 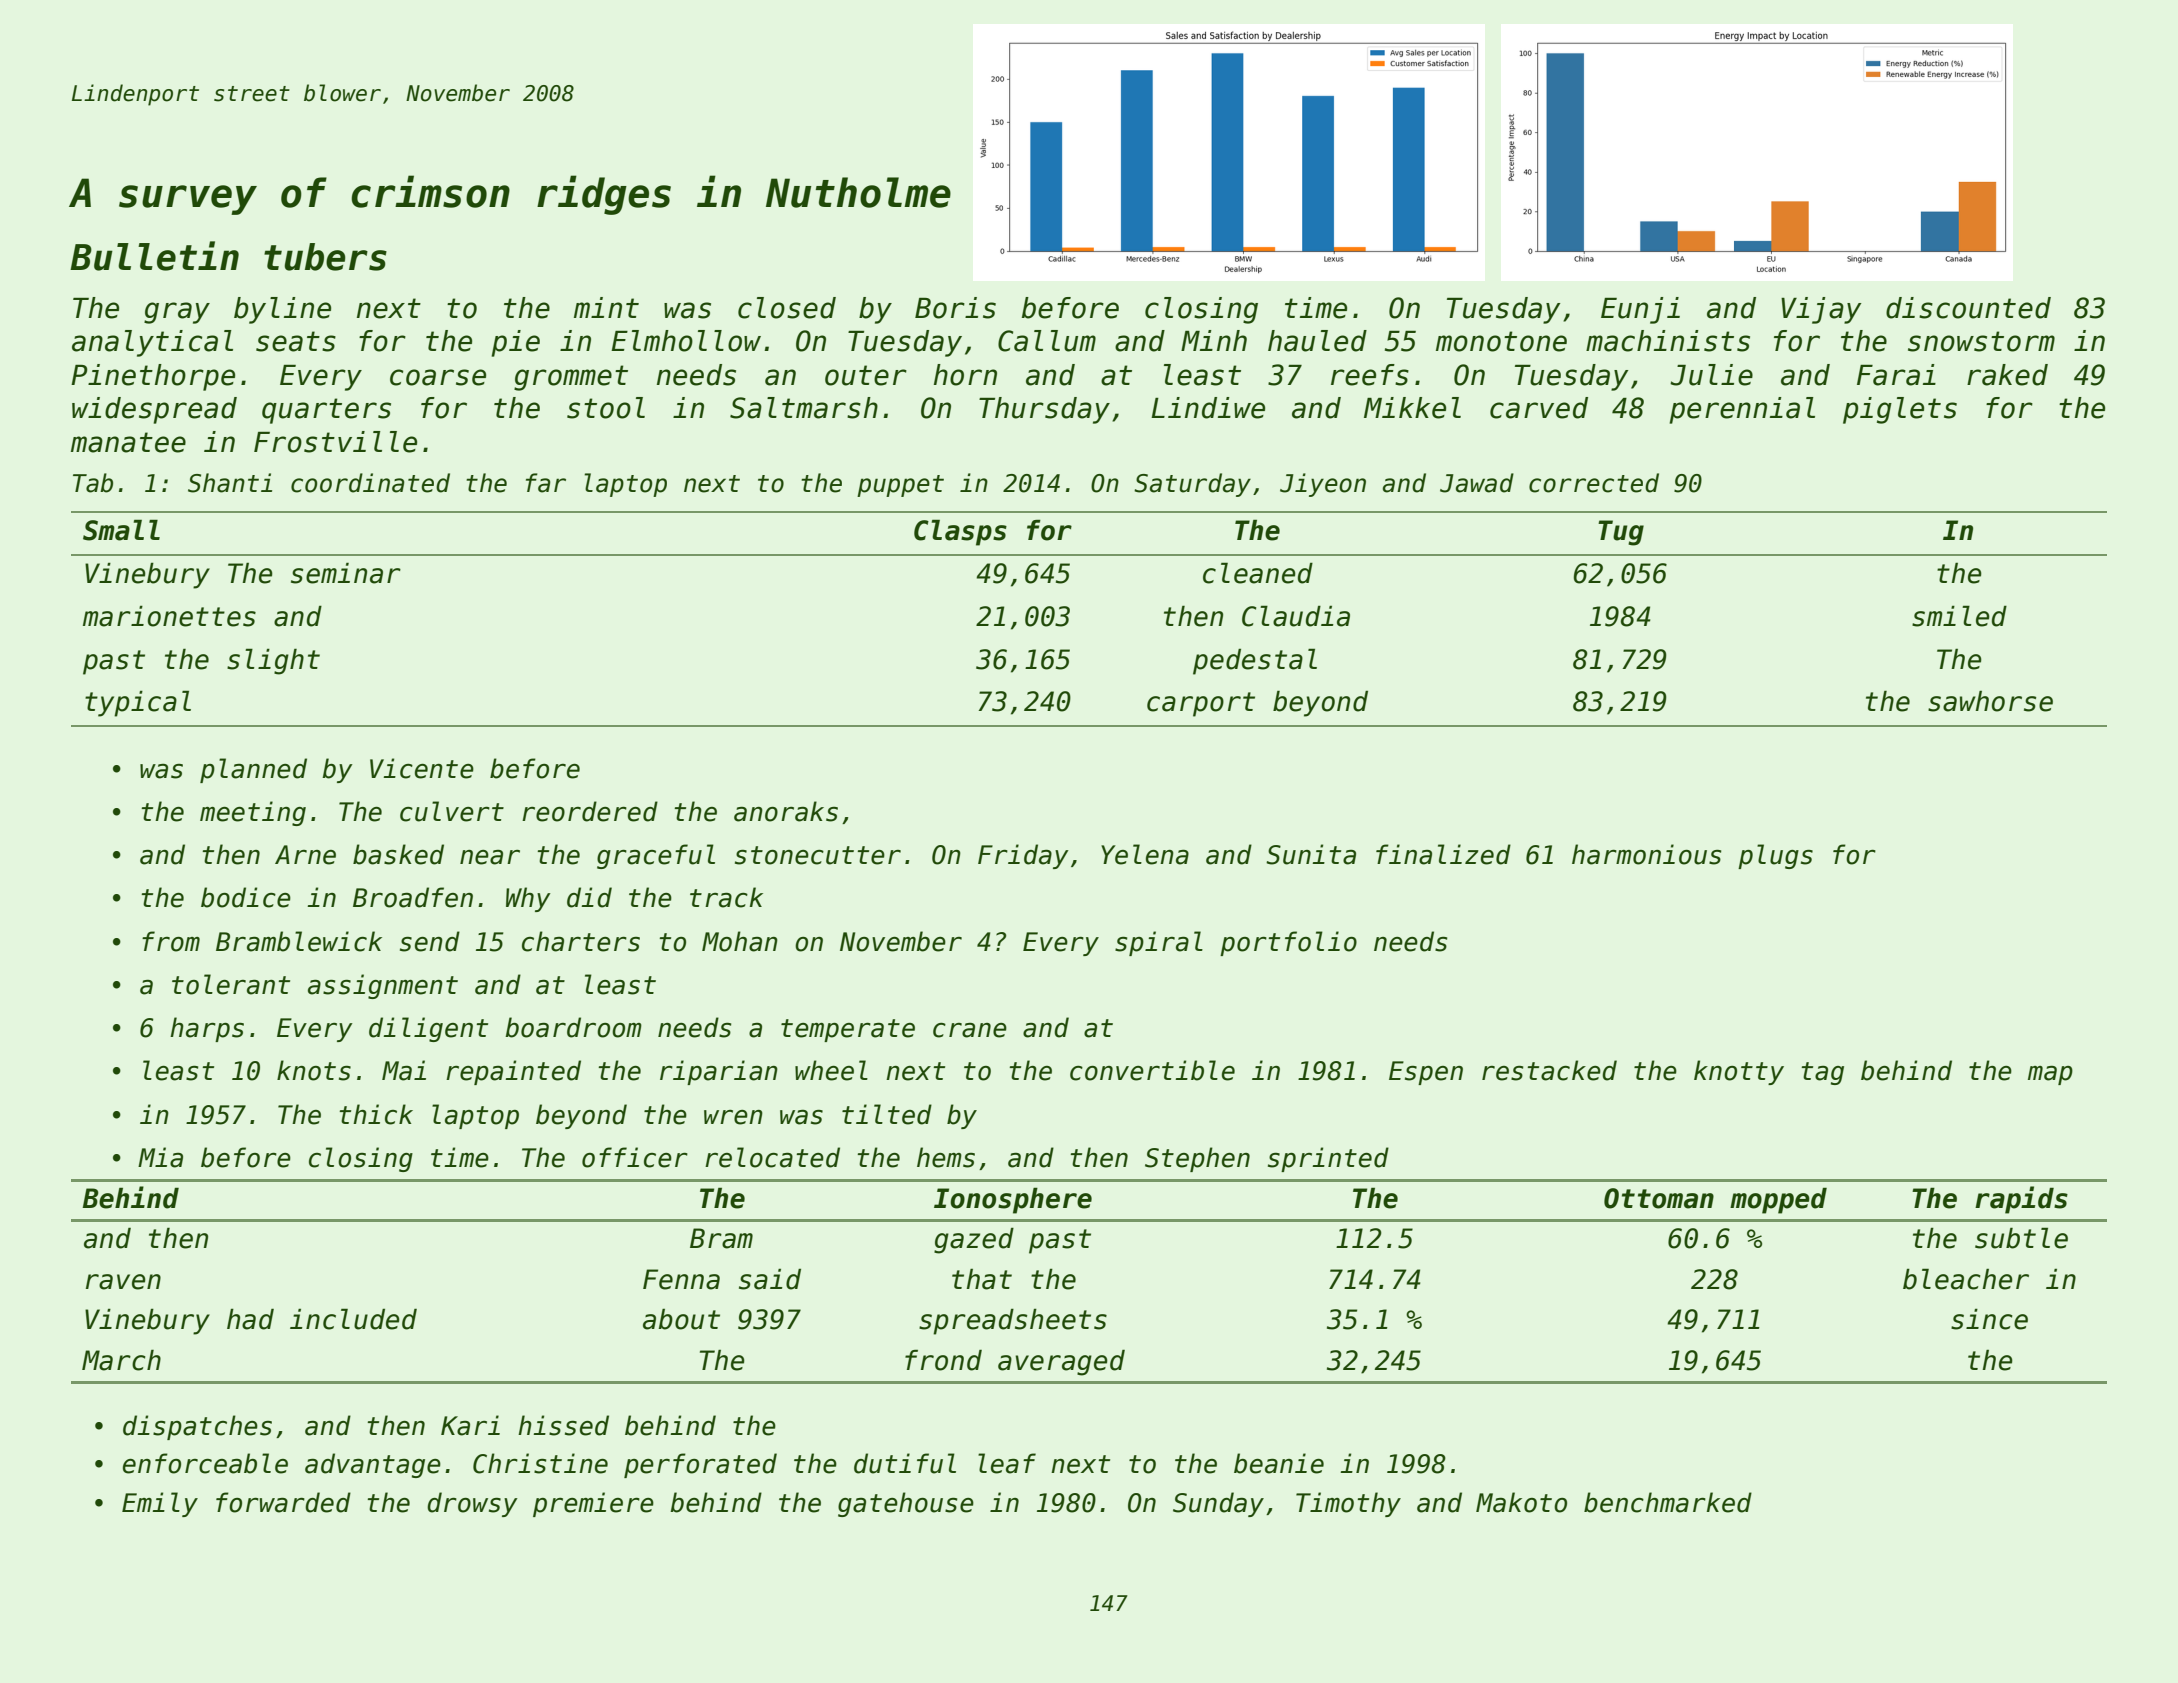 What do you see at coordinates (686, 341) in the page?
I see `Elmhollow` at bounding box center [686, 341].
